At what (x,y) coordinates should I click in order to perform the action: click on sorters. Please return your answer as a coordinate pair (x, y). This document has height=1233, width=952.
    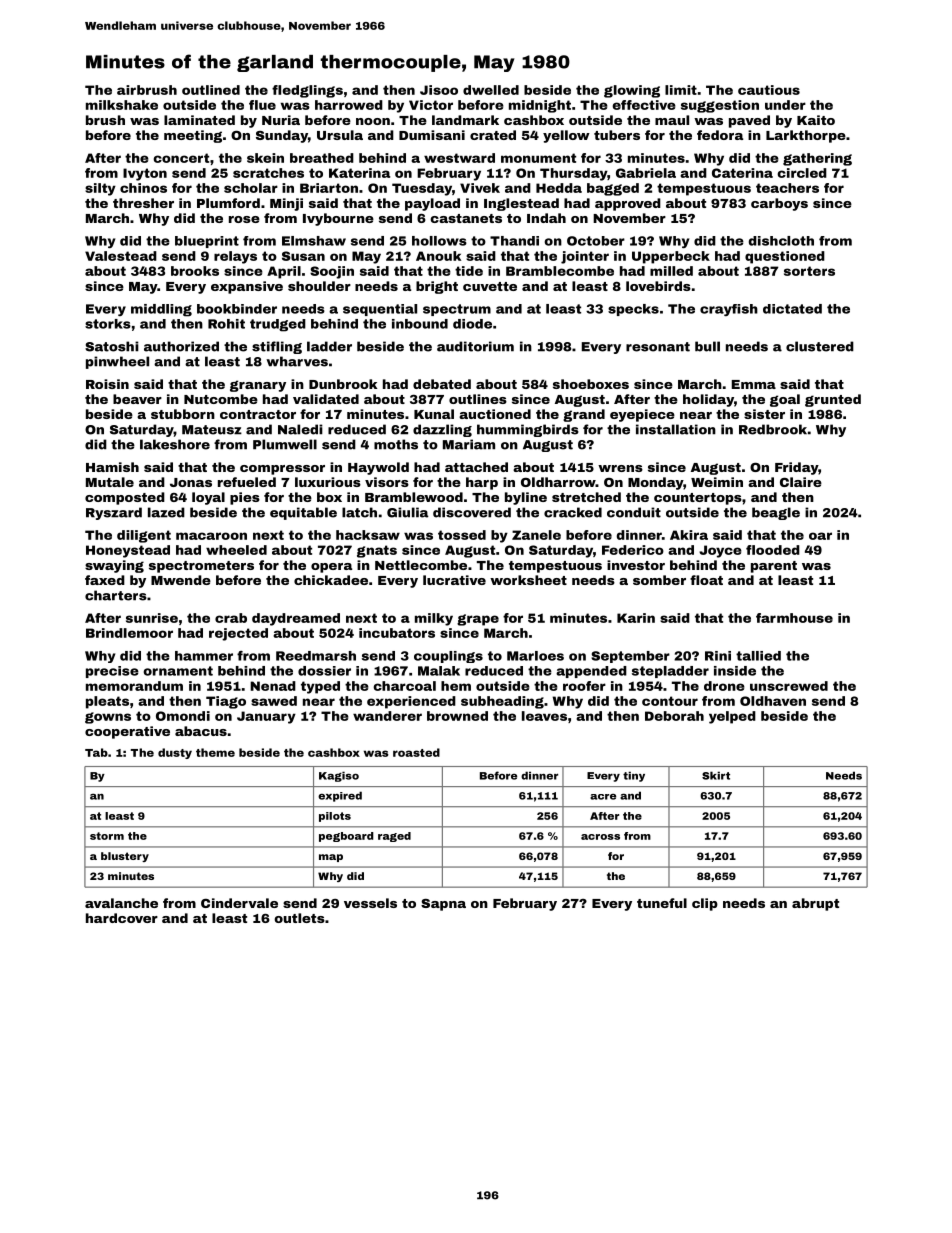
    Looking at the image, I should click on (809, 271).
